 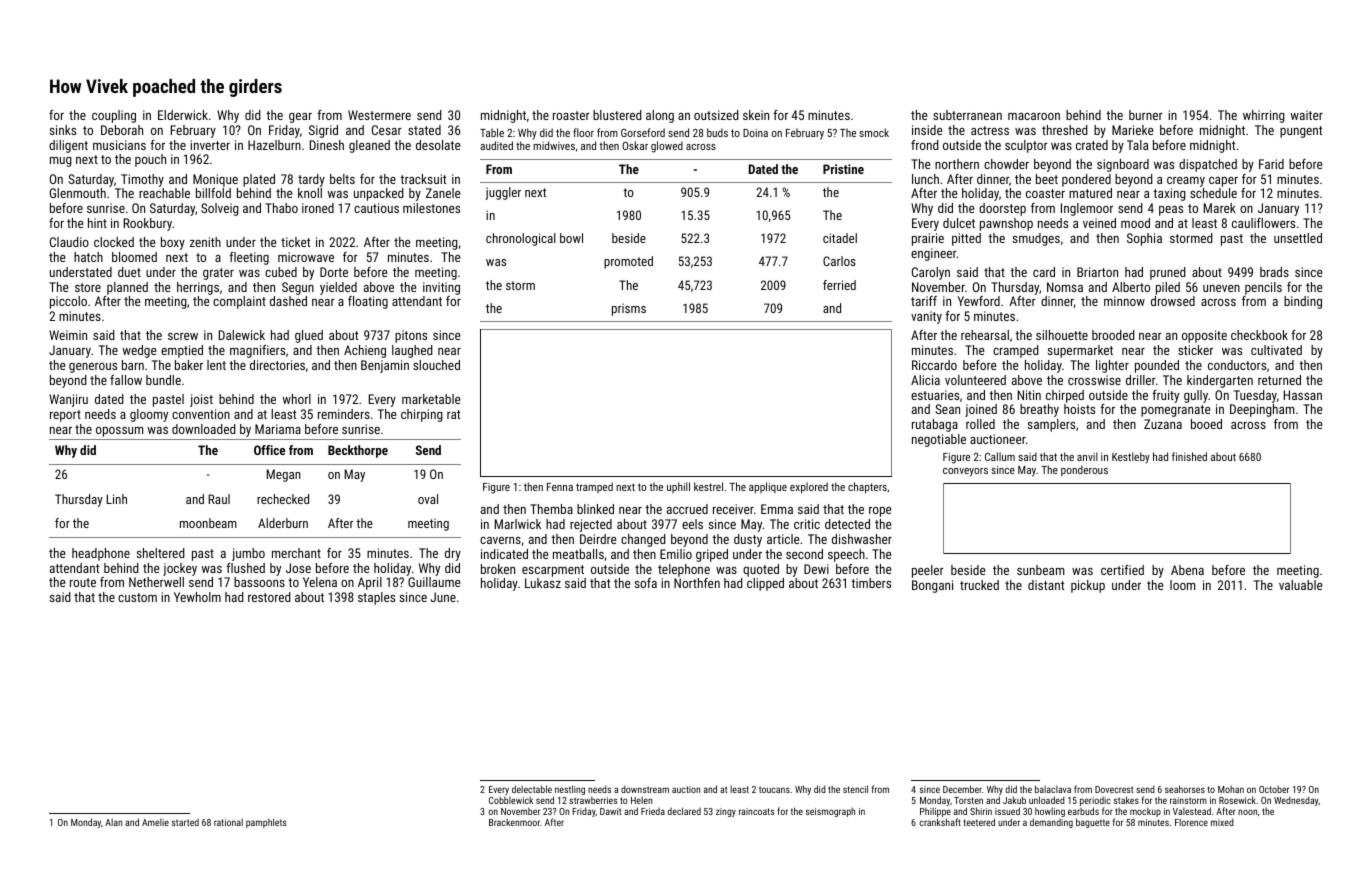 I want to click on Frieda, so click(x=653, y=811).
